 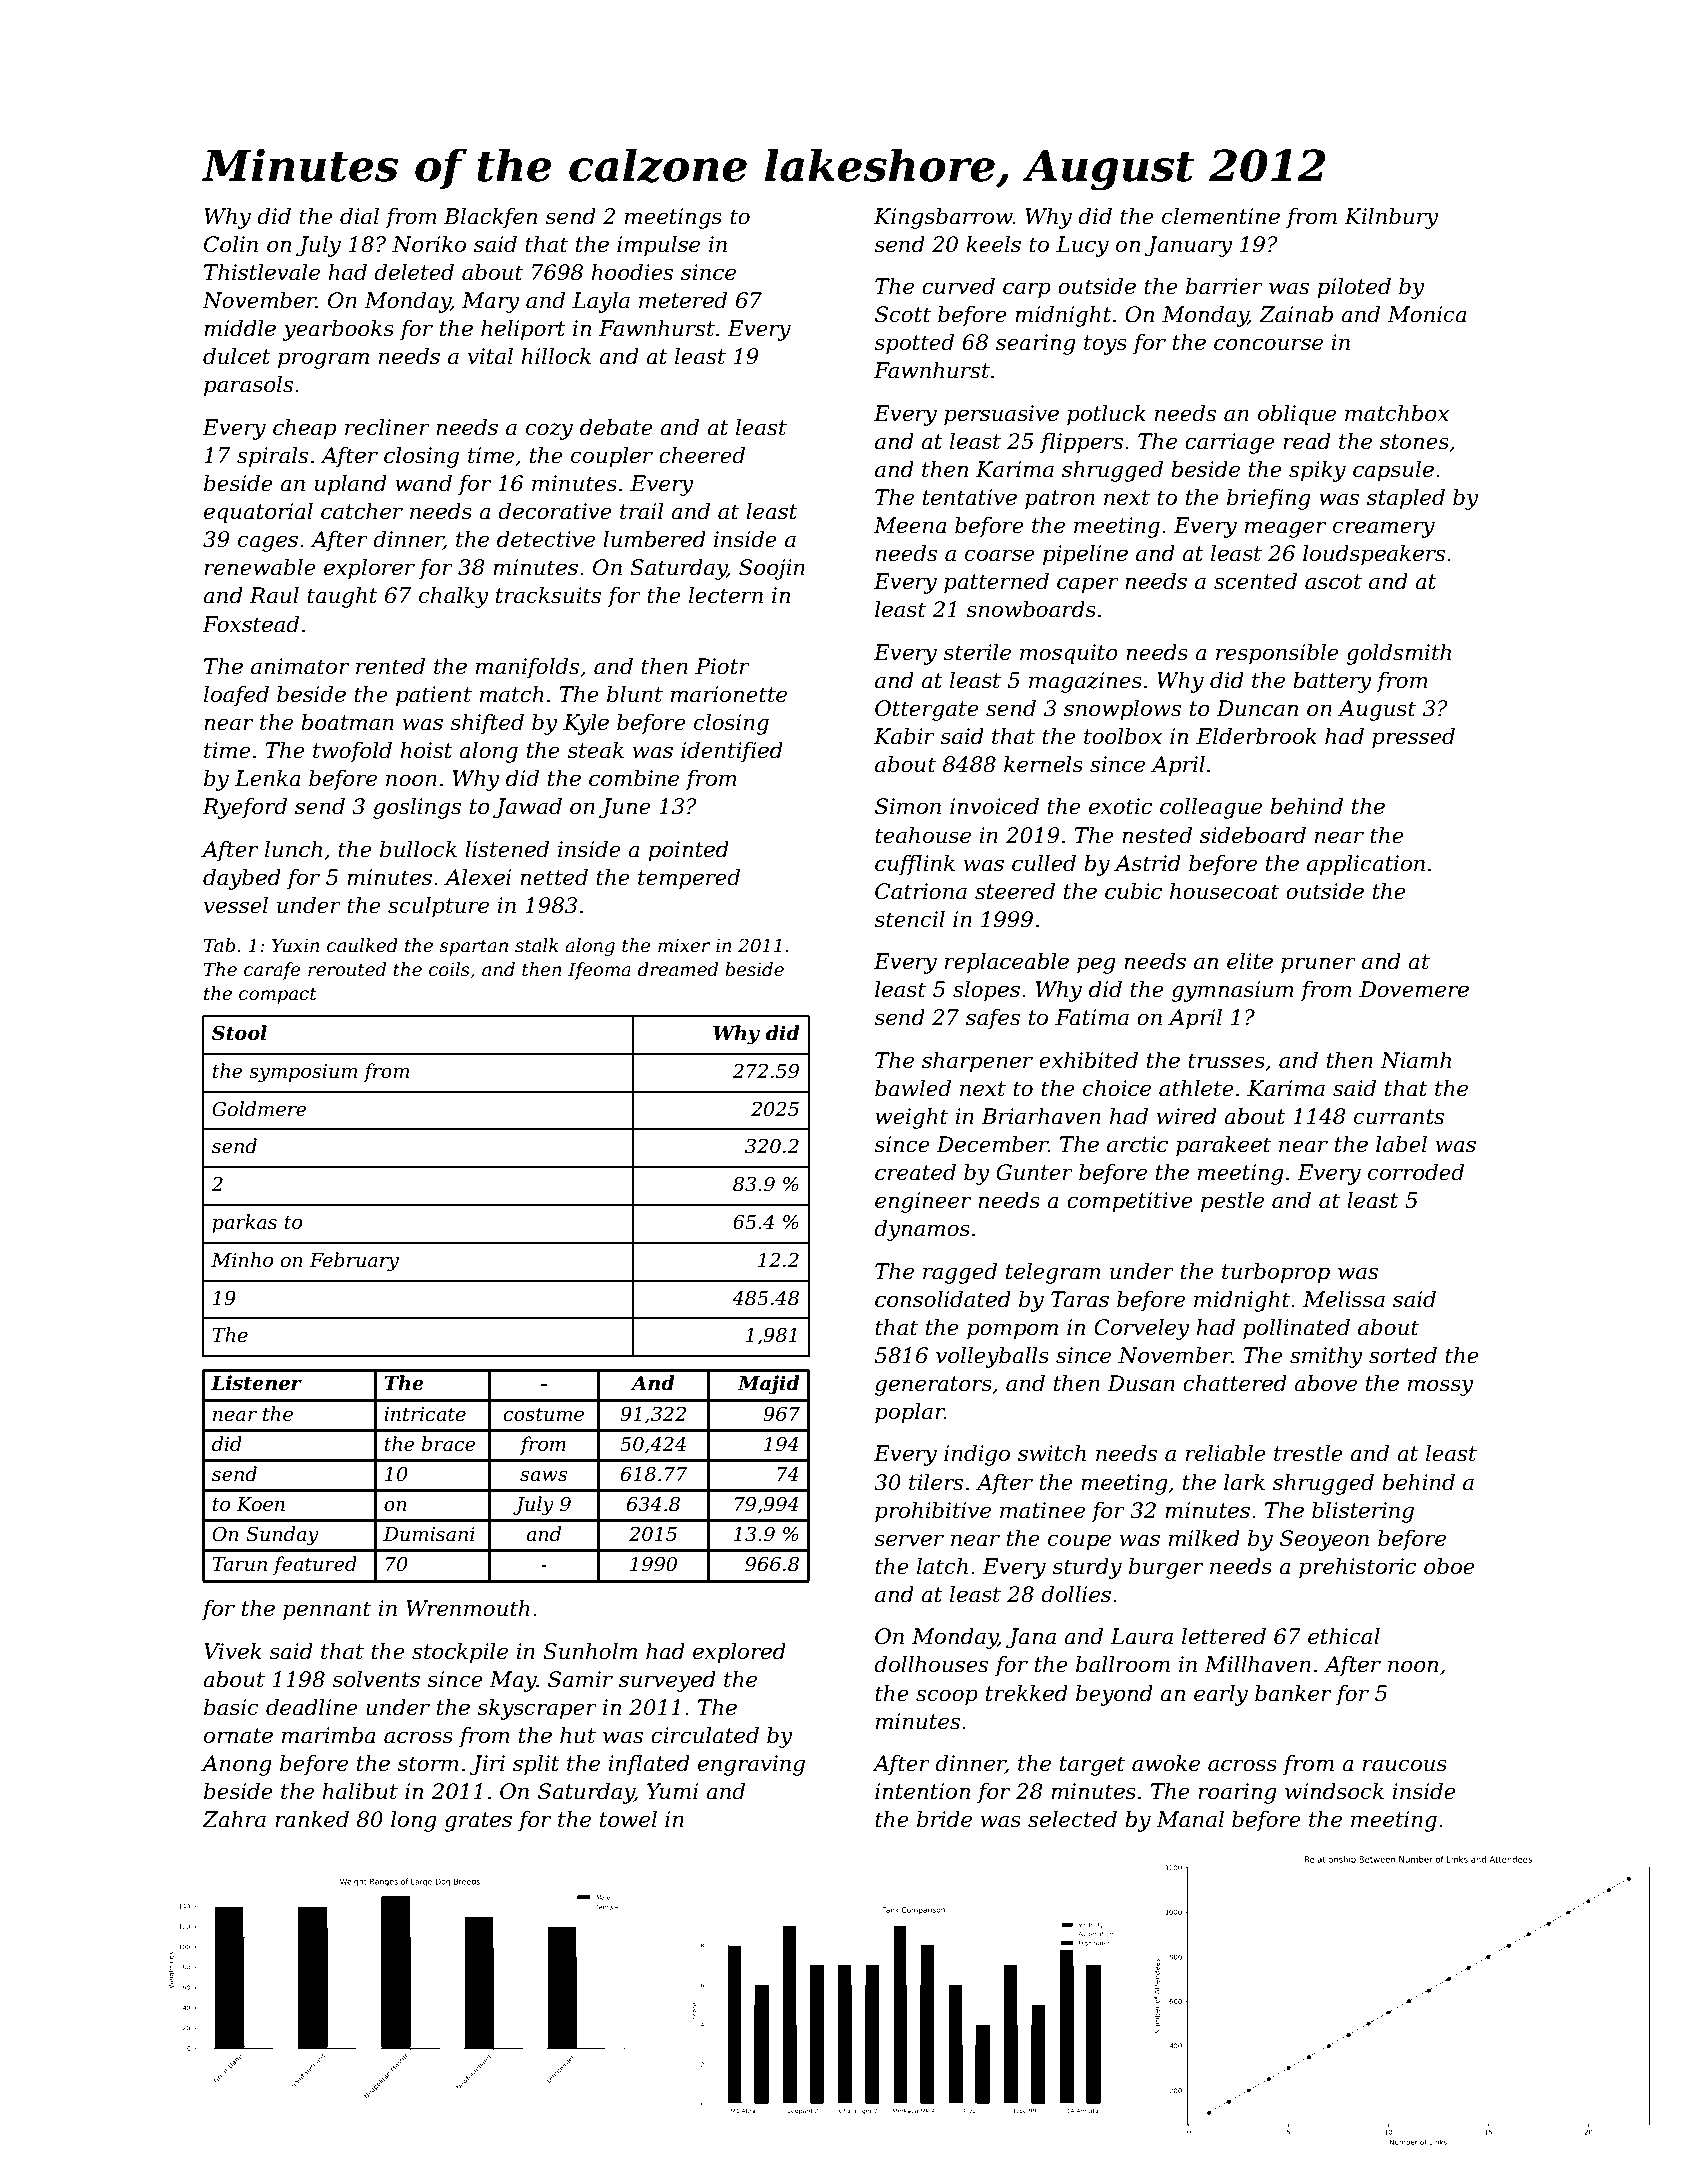 I want to click on ascot, so click(x=1333, y=582).
